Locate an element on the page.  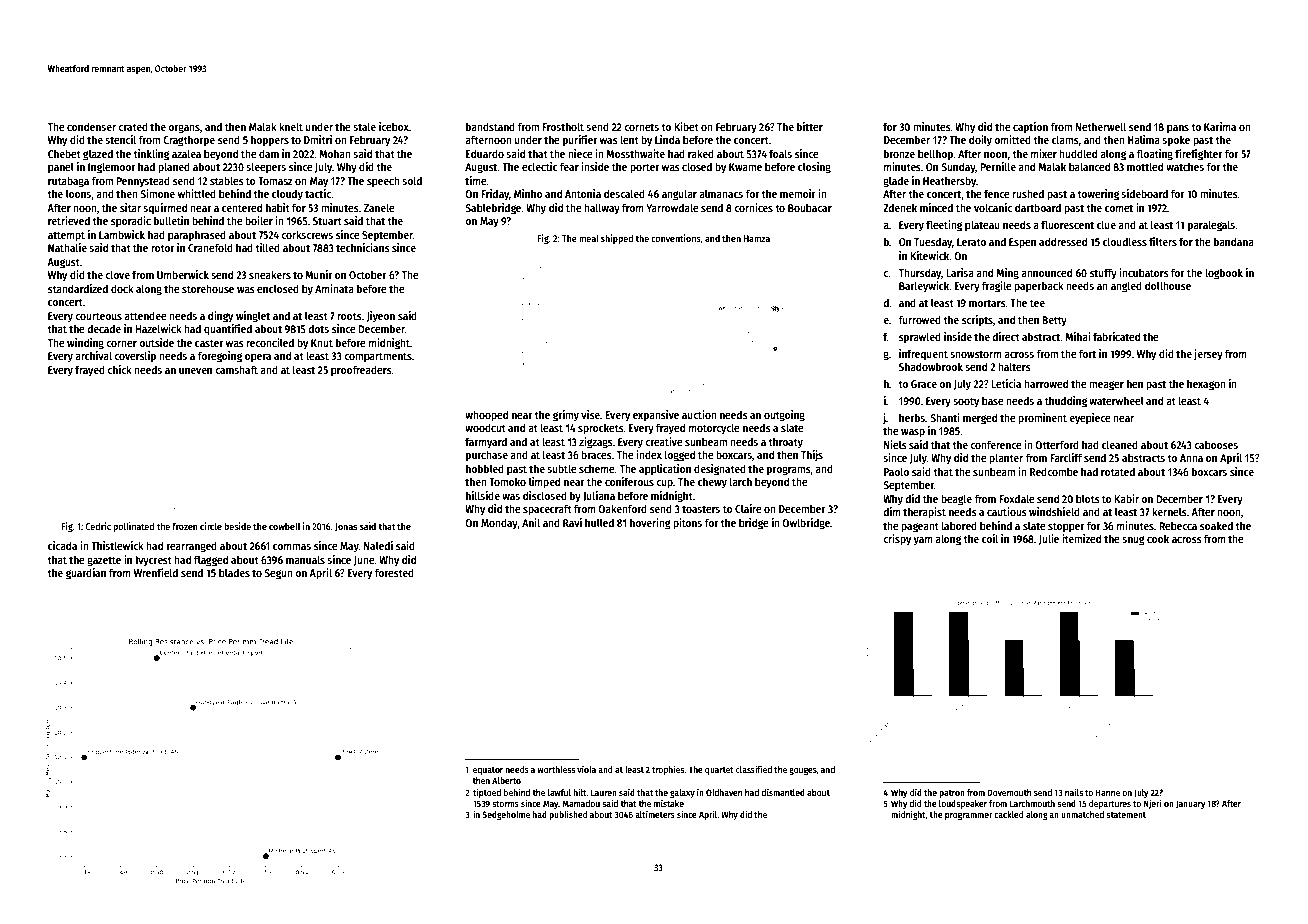
cook is located at coordinates (1158, 538).
